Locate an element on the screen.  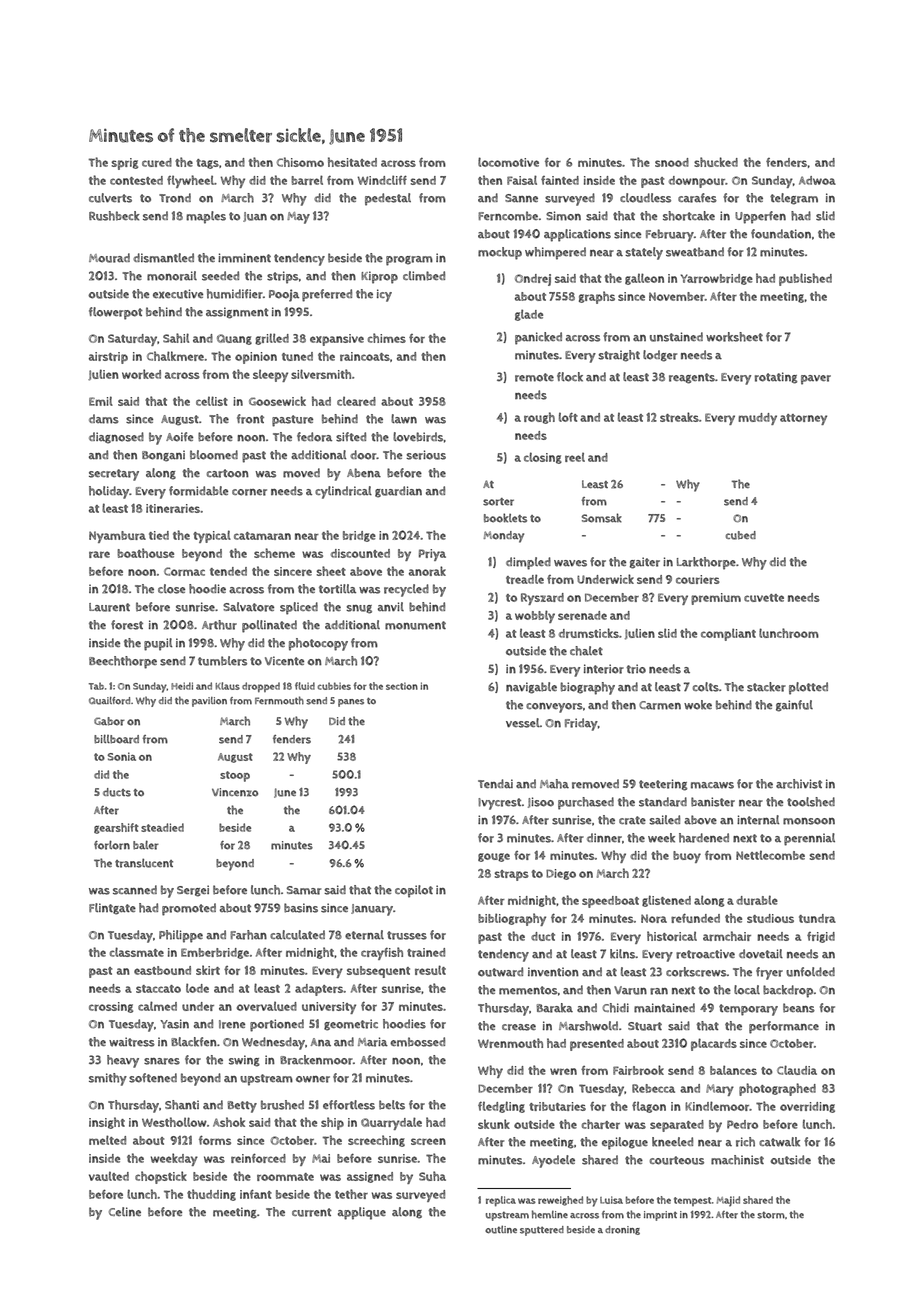
contested is located at coordinates (136, 180).
